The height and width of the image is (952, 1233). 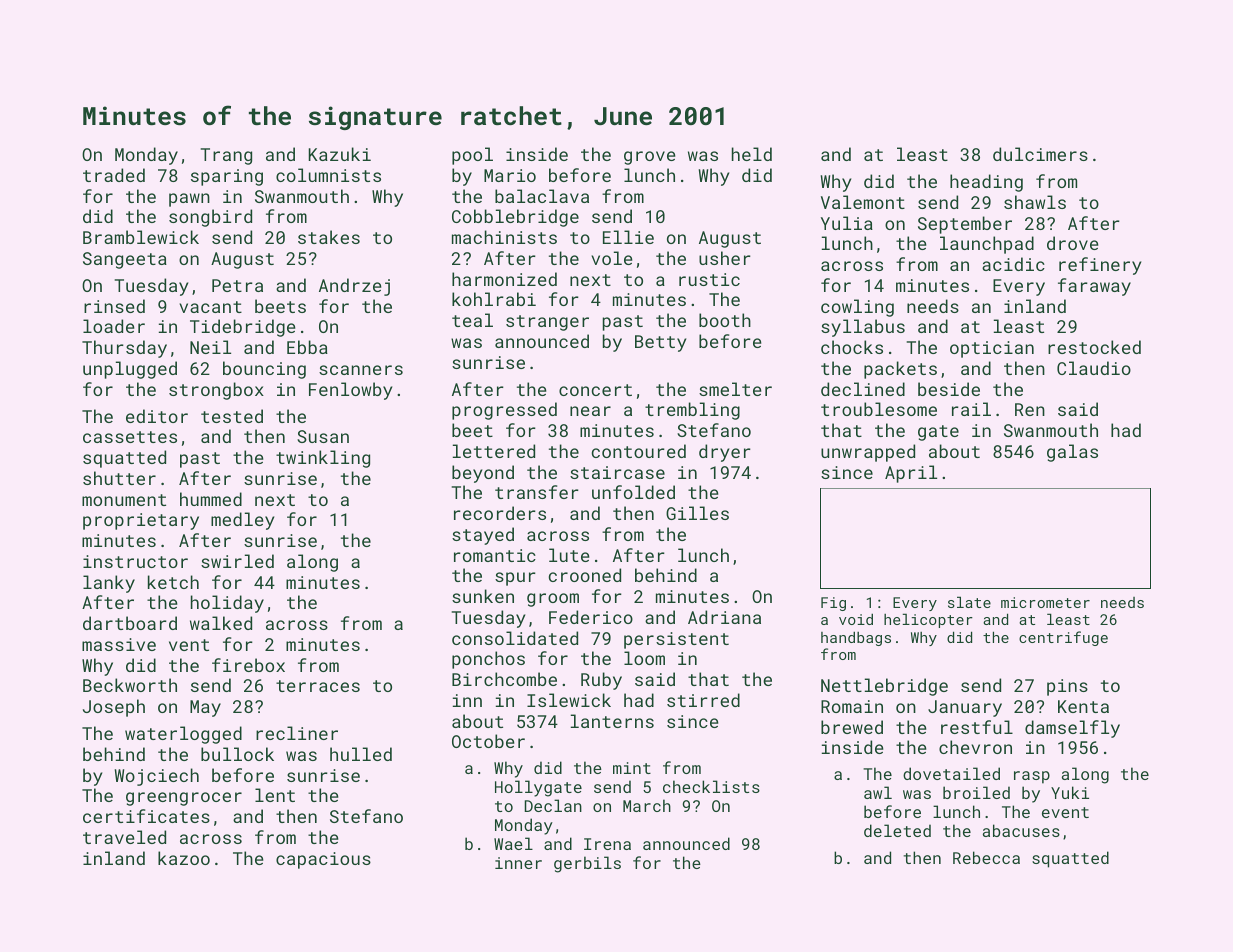 I want to click on kazoo, so click(x=184, y=858).
